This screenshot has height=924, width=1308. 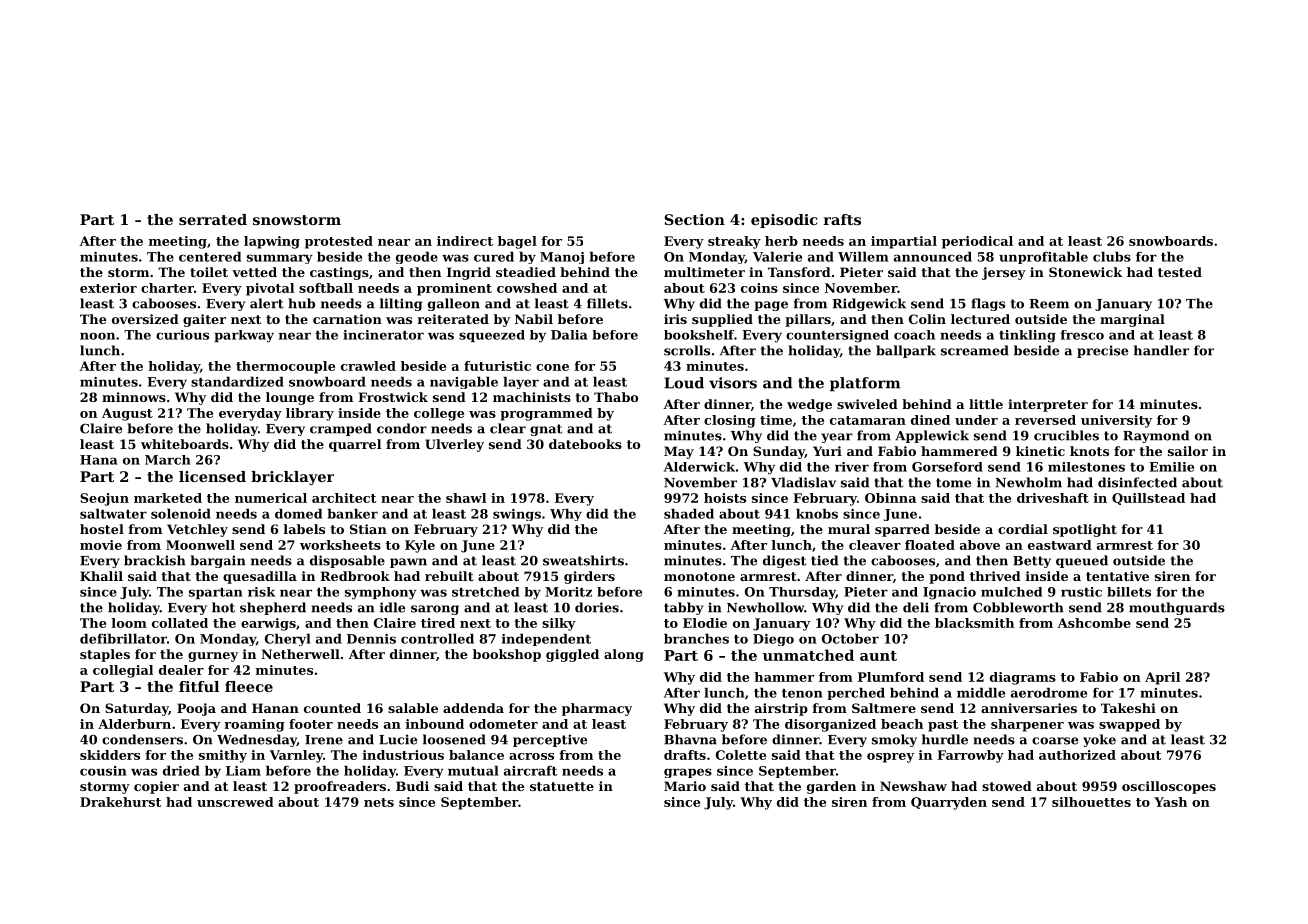 I want to click on pawn, so click(x=408, y=563).
